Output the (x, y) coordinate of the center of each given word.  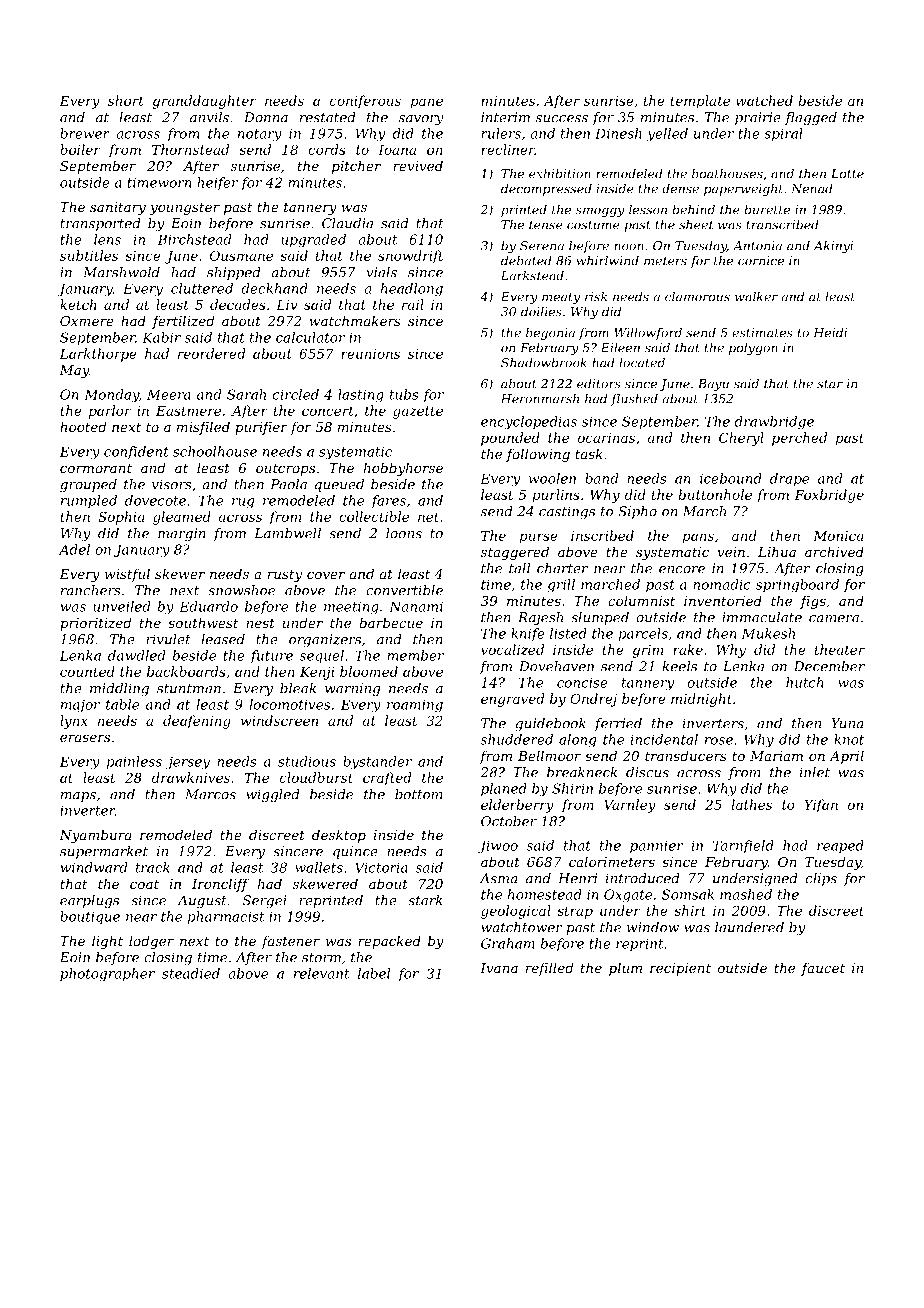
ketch (78, 304)
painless (134, 763)
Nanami (416, 607)
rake (688, 649)
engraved (512, 700)
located (642, 362)
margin (182, 534)
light (107, 942)
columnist (641, 600)
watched (764, 100)
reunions (370, 354)
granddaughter (204, 102)
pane (427, 103)
